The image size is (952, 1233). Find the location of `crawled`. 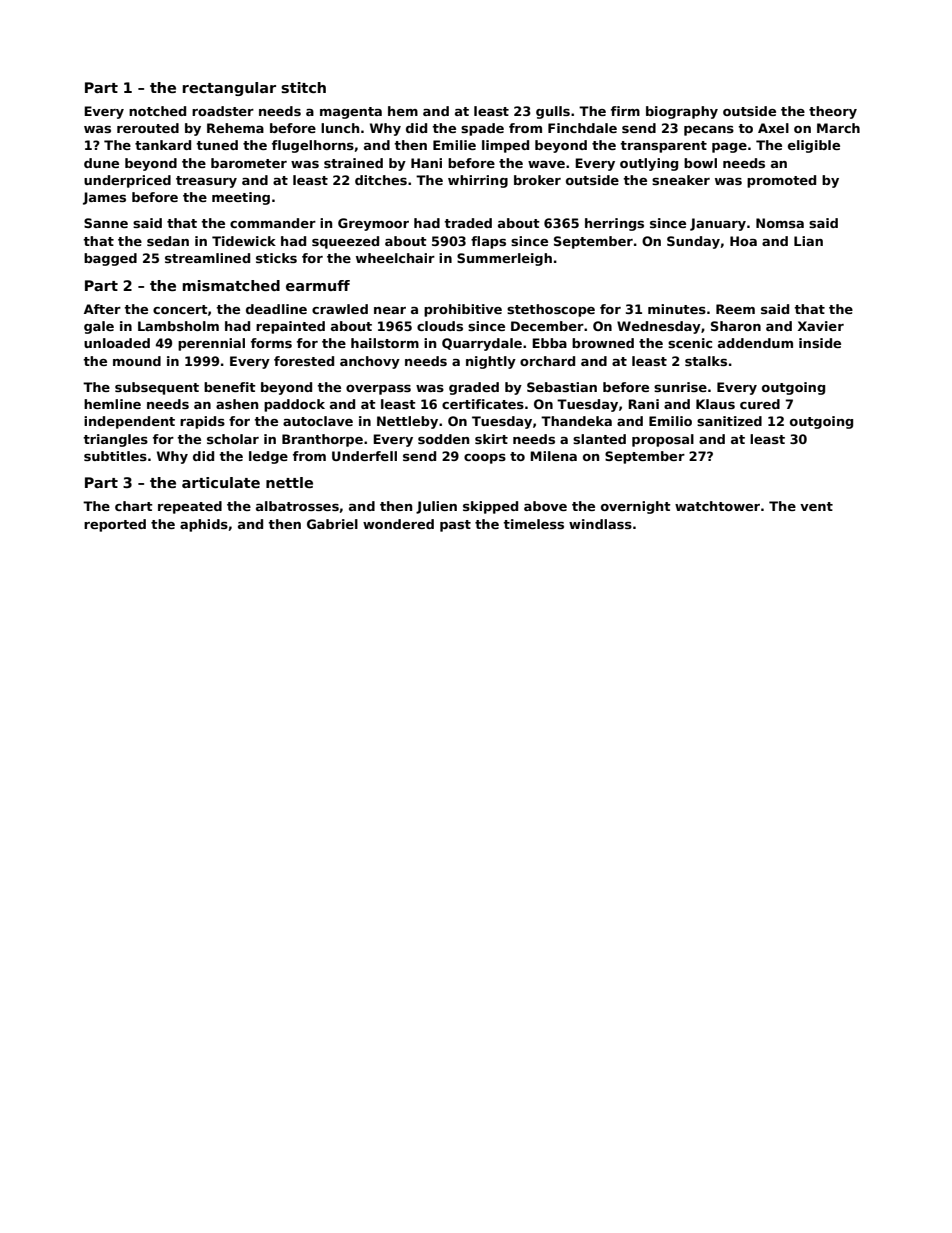

crawled is located at coordinates (340, 309).
